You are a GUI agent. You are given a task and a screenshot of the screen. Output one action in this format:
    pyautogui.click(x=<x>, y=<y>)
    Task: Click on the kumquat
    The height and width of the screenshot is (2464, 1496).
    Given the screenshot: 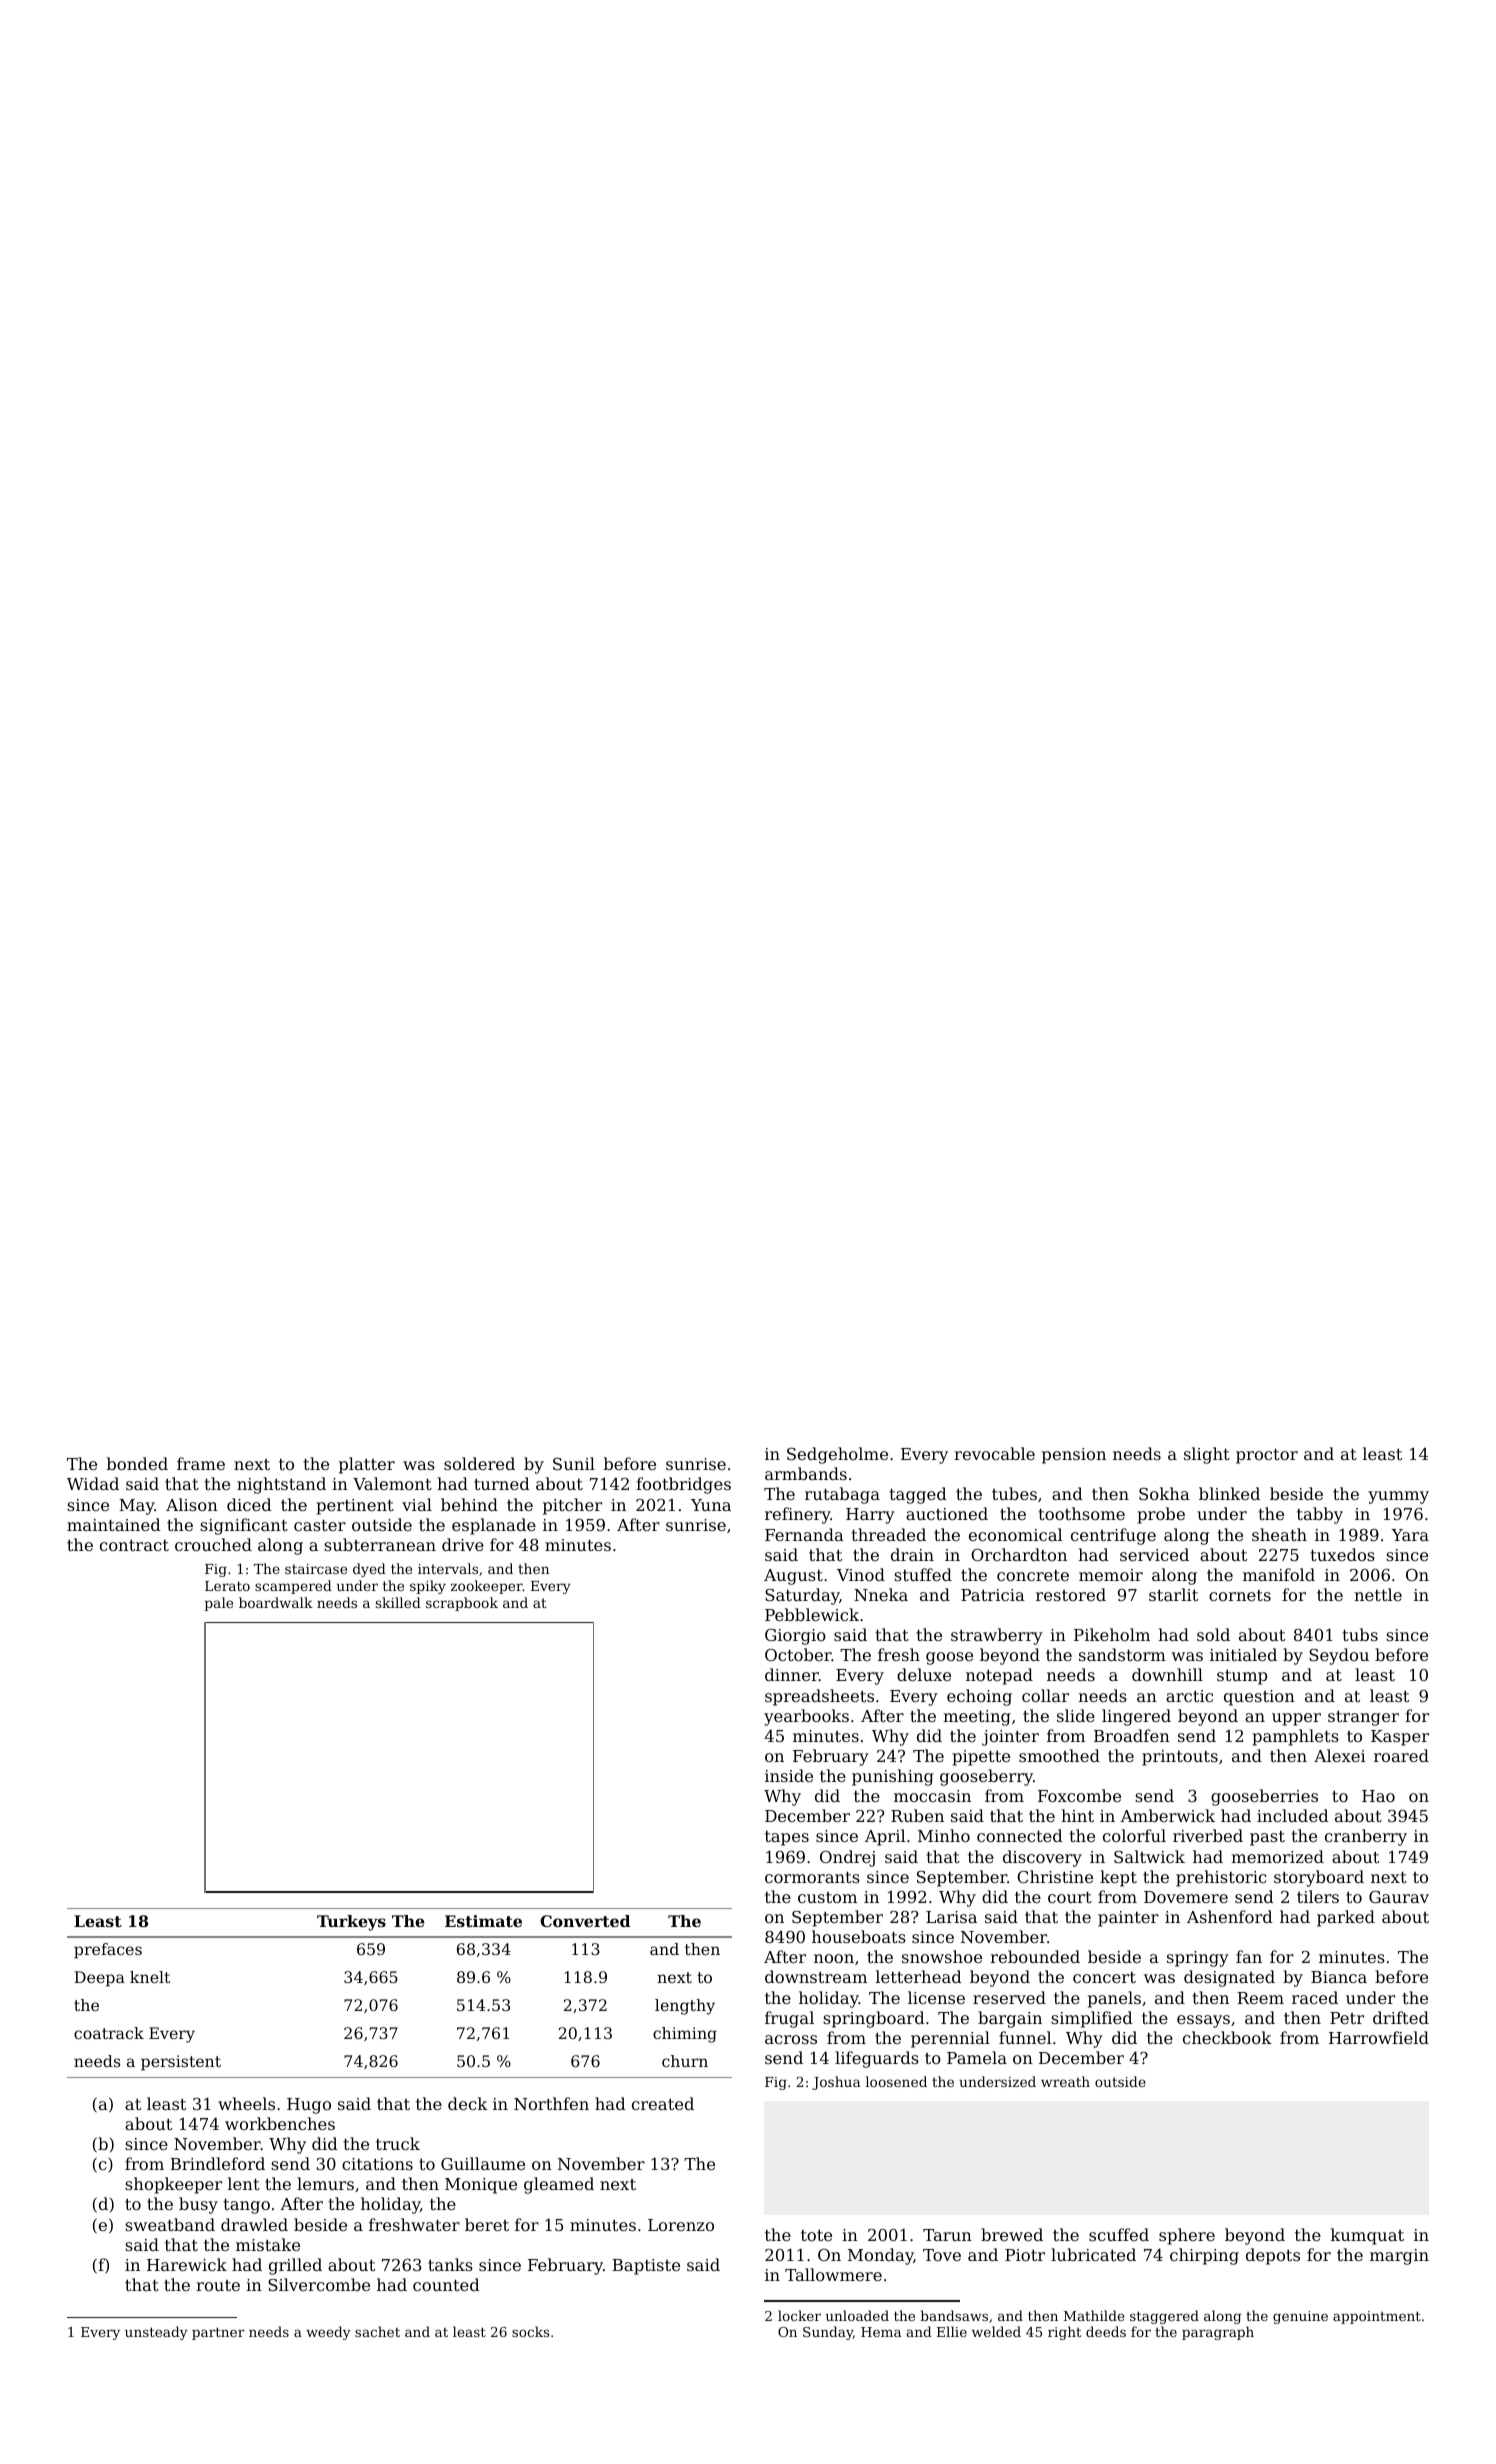 What is the action you would take?
    pyautogui.click(x=1367, y=2236)
